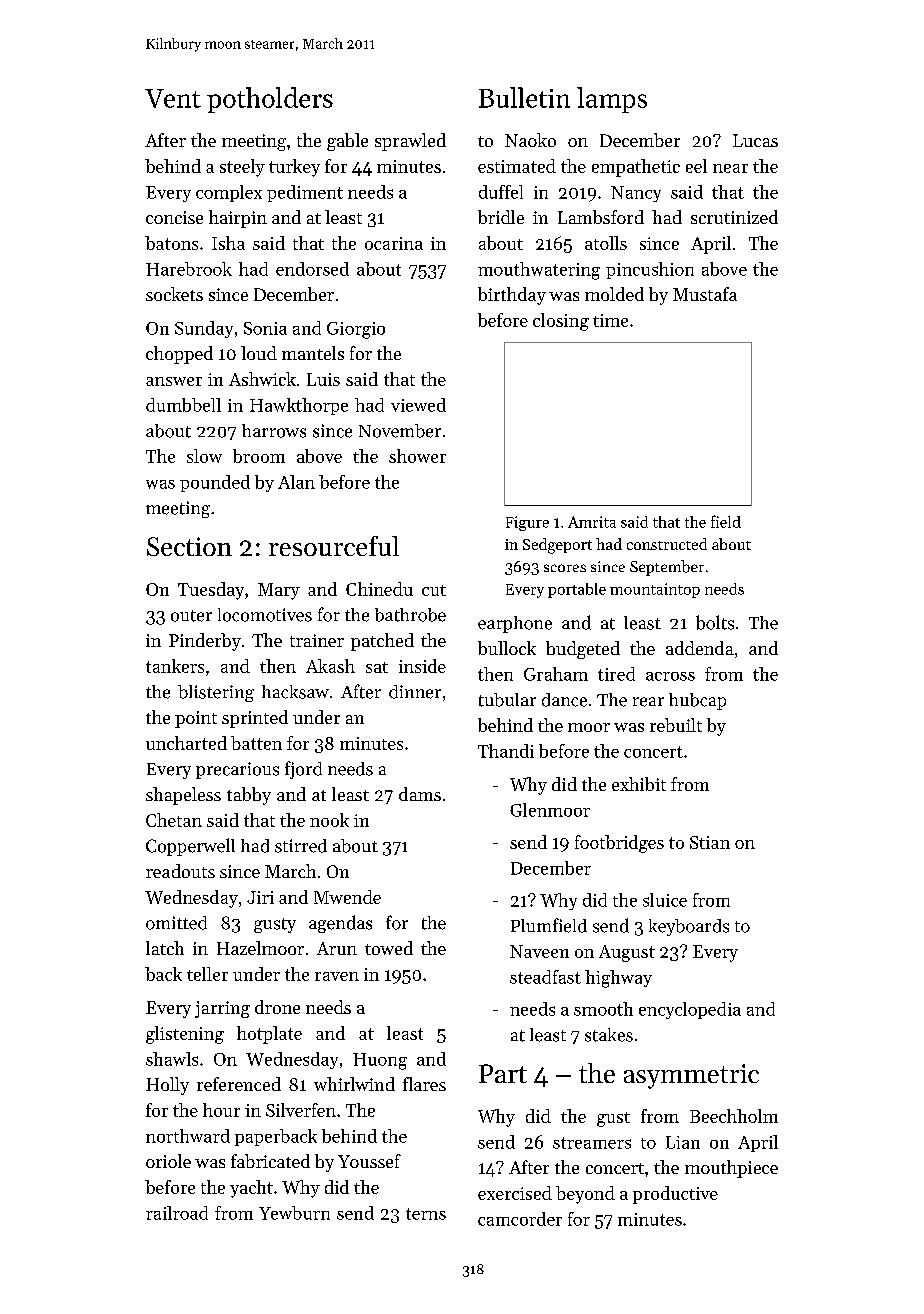 The height and width of the page is (1314, 924). Describe the element at coordinates (606, 243) in the page. I see `atolls` at that location.
